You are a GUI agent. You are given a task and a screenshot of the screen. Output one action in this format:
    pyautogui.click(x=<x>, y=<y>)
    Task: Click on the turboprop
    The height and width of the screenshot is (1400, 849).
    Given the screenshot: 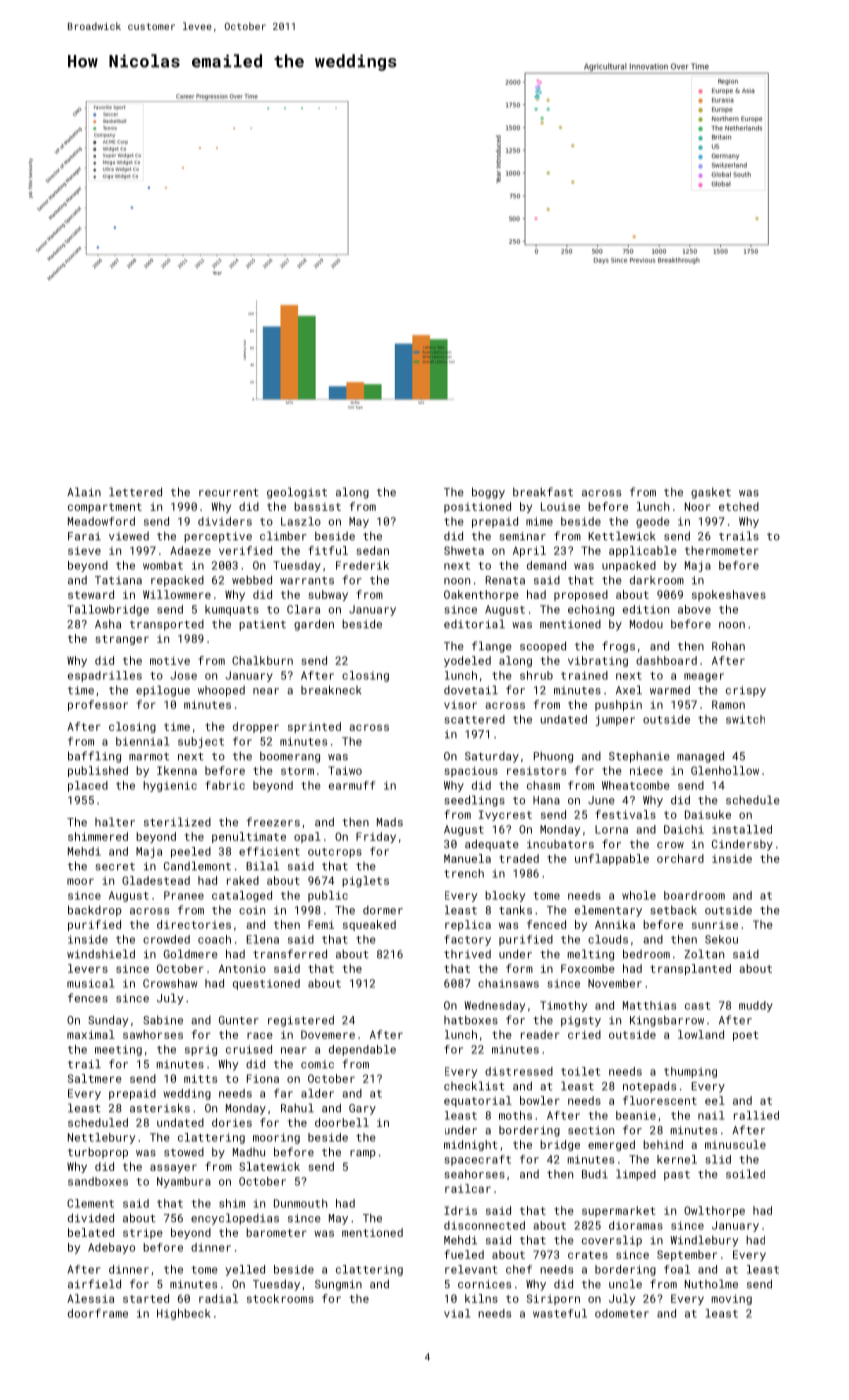 What is the action you would take?
    pyautogui.click(x=98, y=1153)
